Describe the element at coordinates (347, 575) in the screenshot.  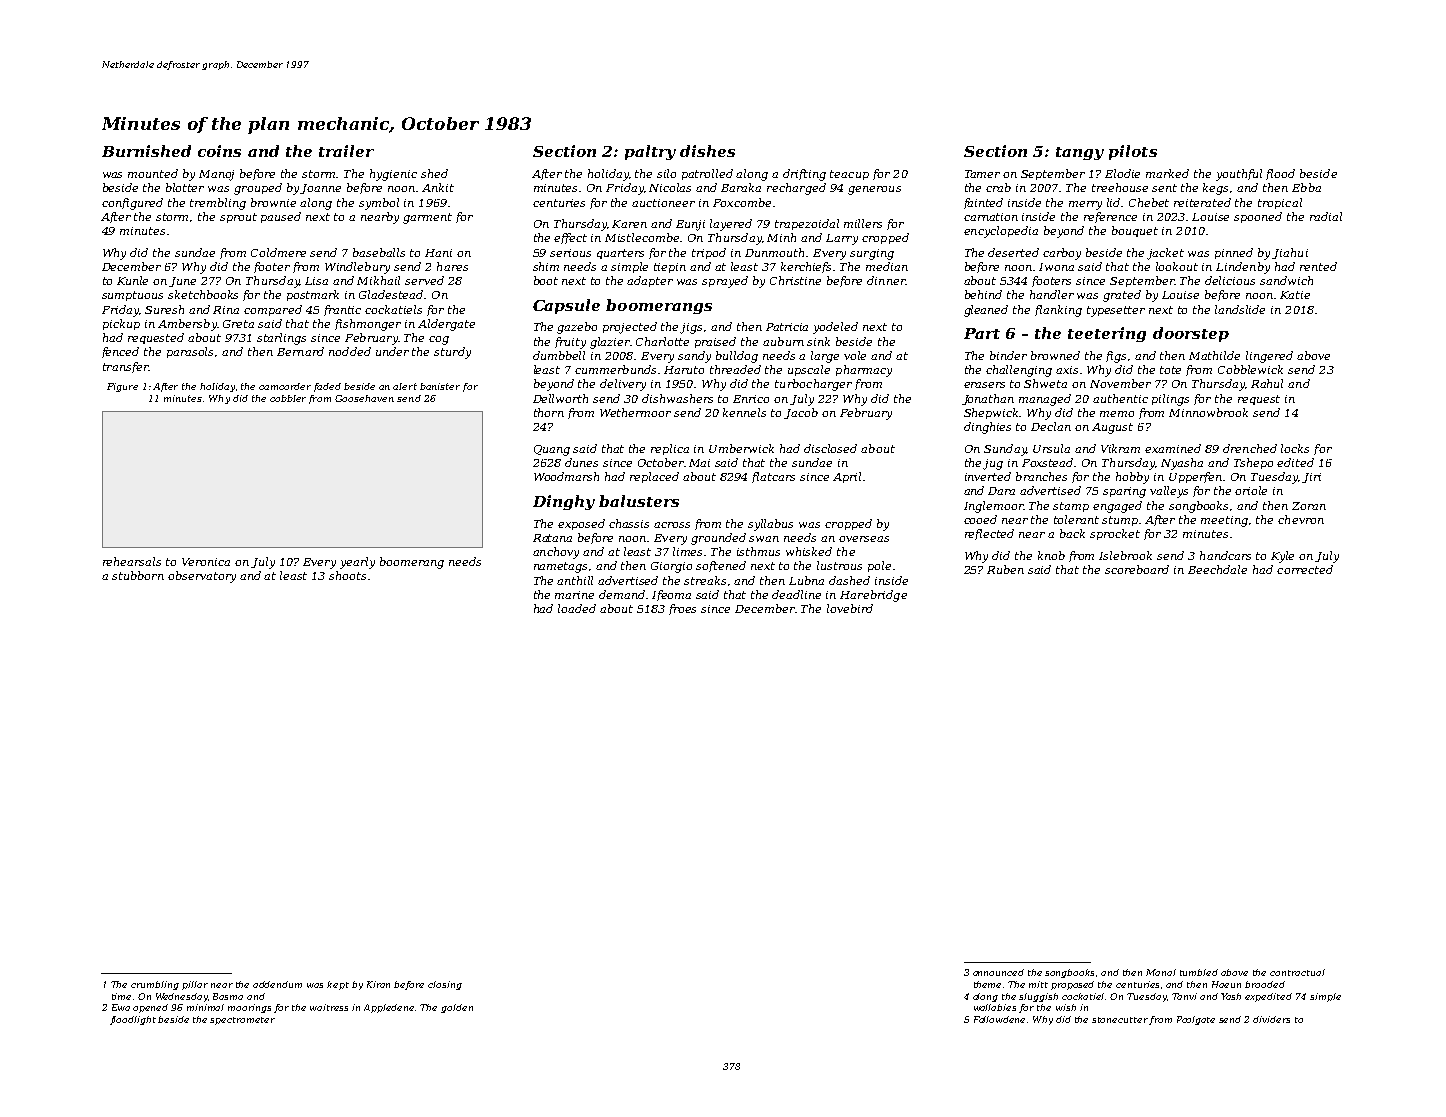
I see `shoots` at that location.
